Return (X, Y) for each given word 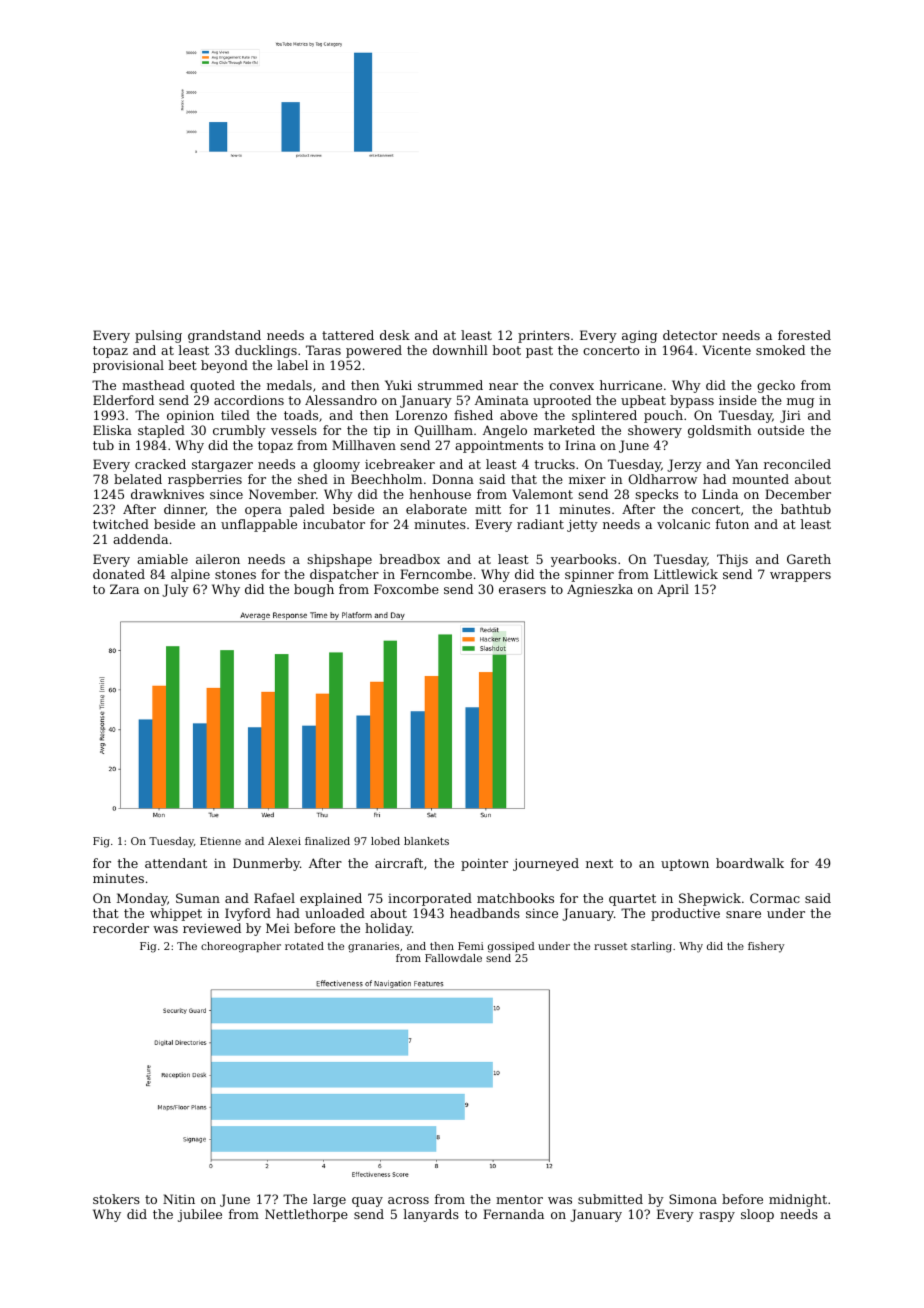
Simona (693, 1199)
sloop (757, 1215)
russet (610, 946)
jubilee (200, 1215)
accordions (249, 400)
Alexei (284, 841)
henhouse (440, 494)
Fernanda (513, 1214)
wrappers (800, 577)
